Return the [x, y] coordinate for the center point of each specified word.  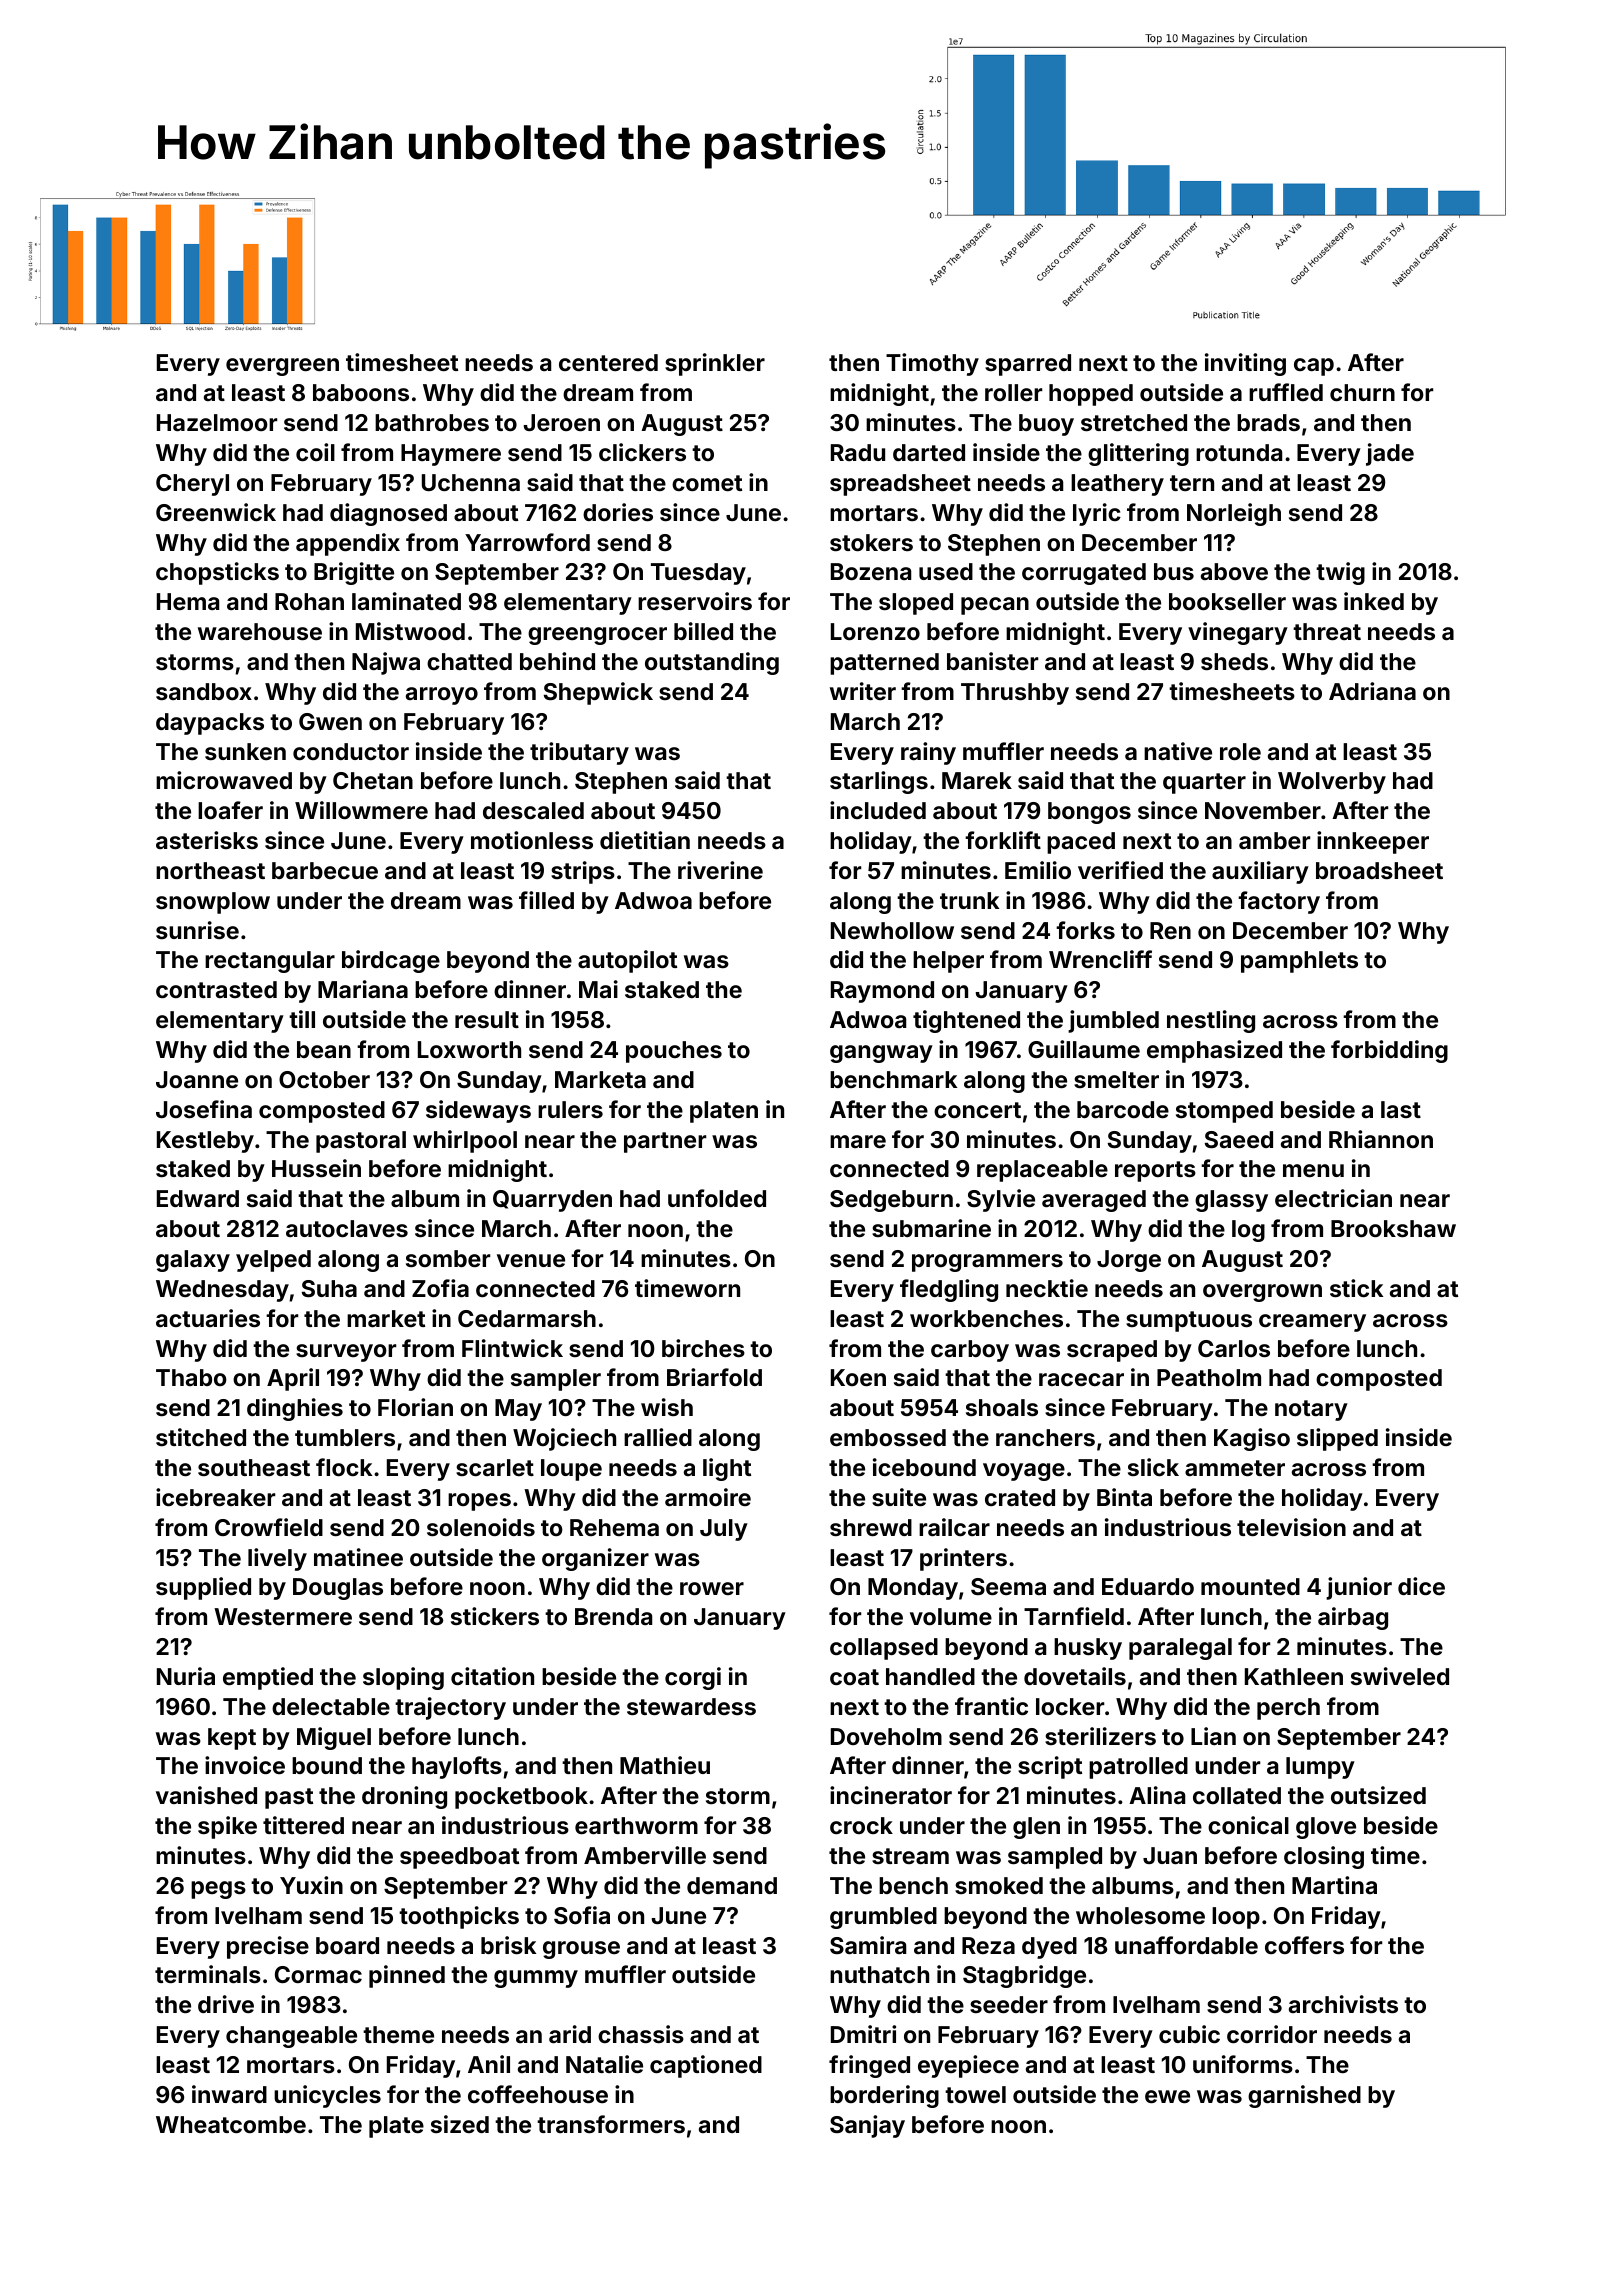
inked [1374, 601]
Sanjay [867, 2126]
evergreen [282, 367]
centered [608, 362]
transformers [611, 2124]
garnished [1304, 2096]
